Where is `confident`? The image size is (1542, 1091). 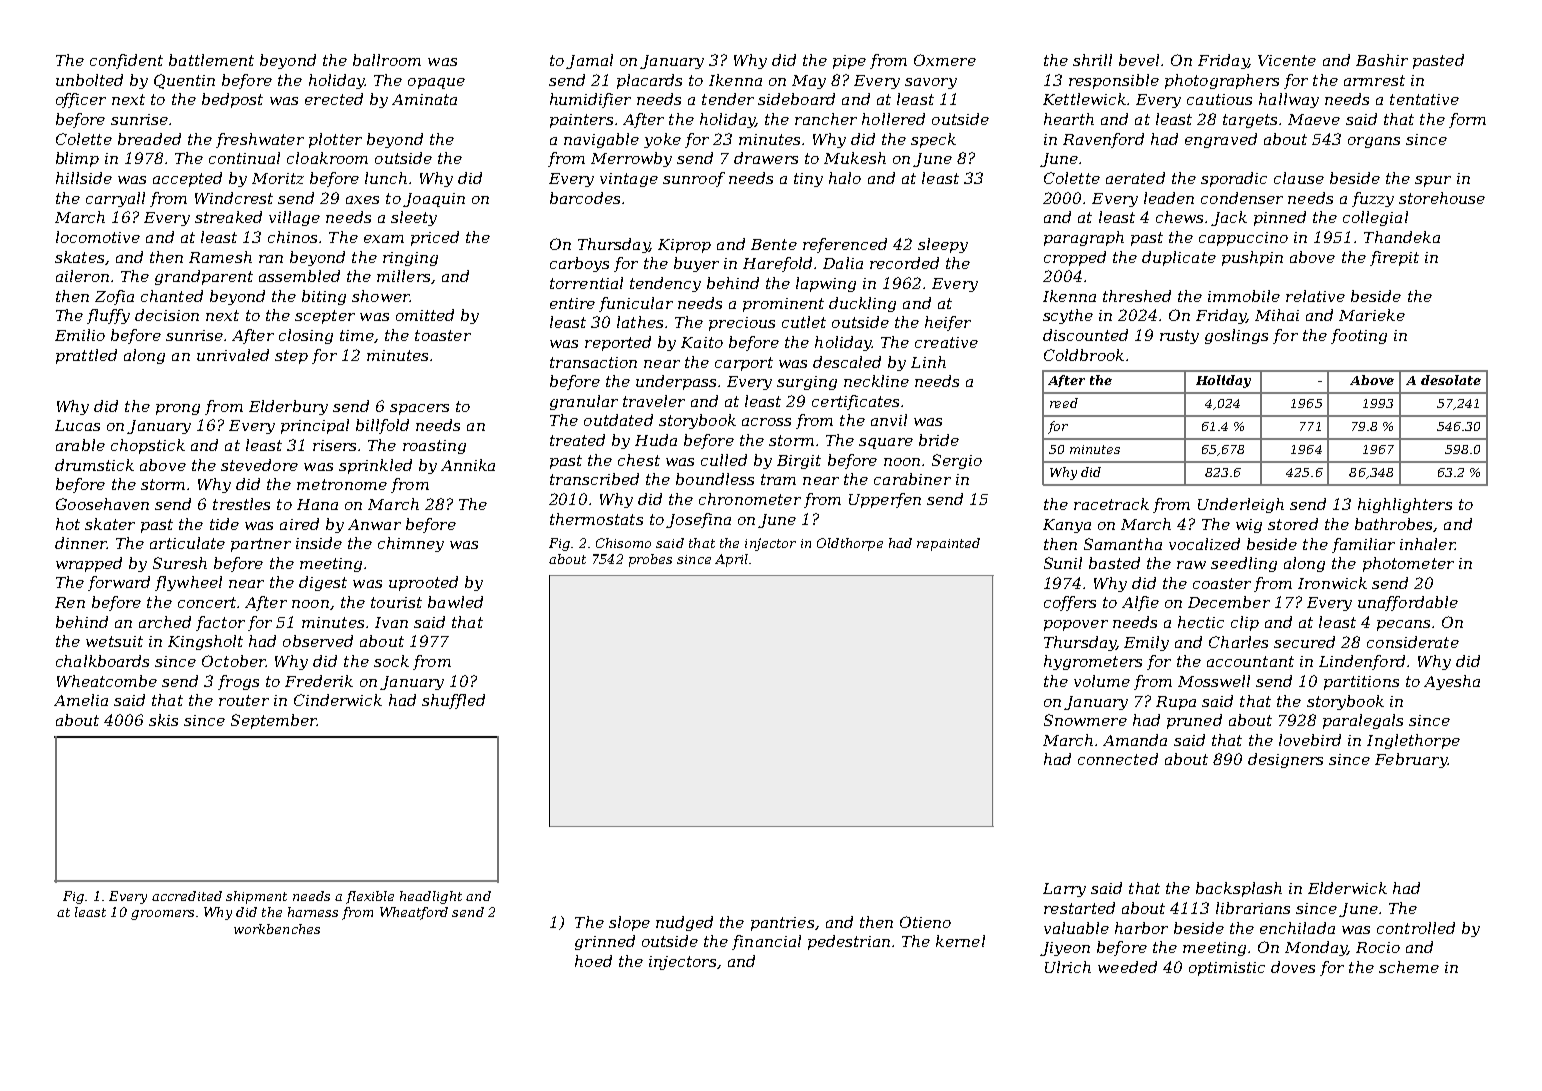
confident is located at coordinates (126, 61).
